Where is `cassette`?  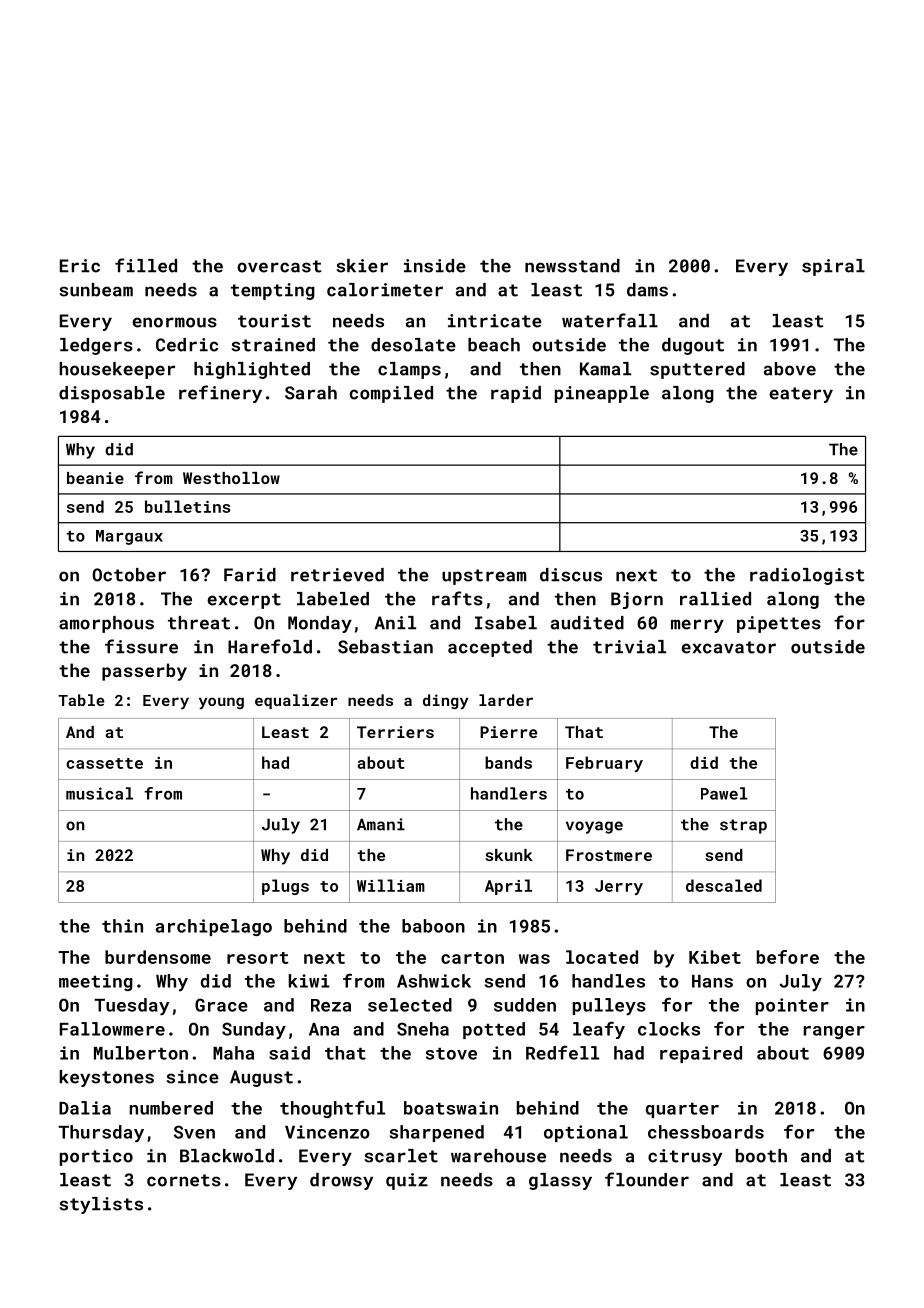
cassette is located at coordinates (104, 763).
